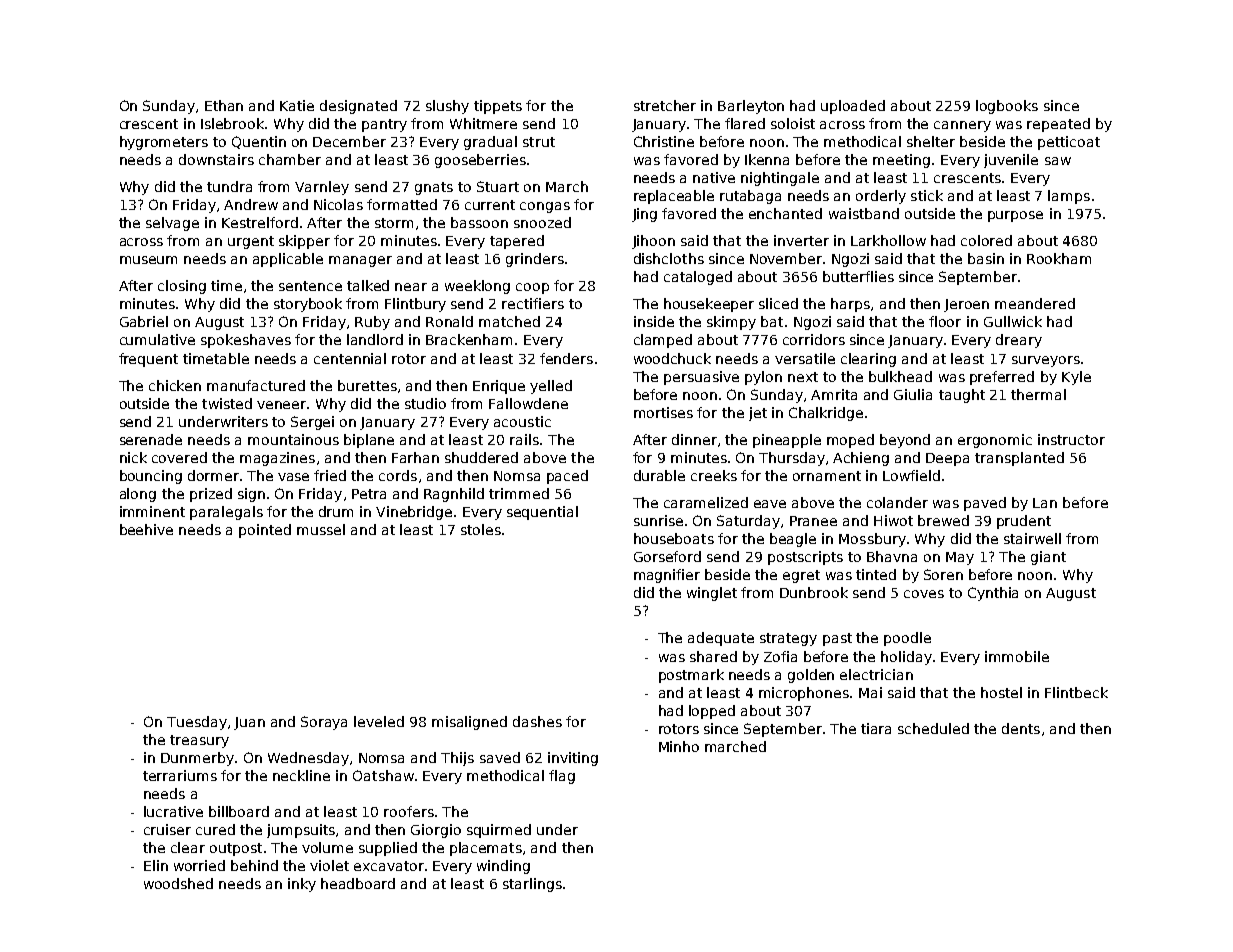  What do you see at coordinates (745, 123) in the page?
I see `flared` at bounding box center [745, 123].
